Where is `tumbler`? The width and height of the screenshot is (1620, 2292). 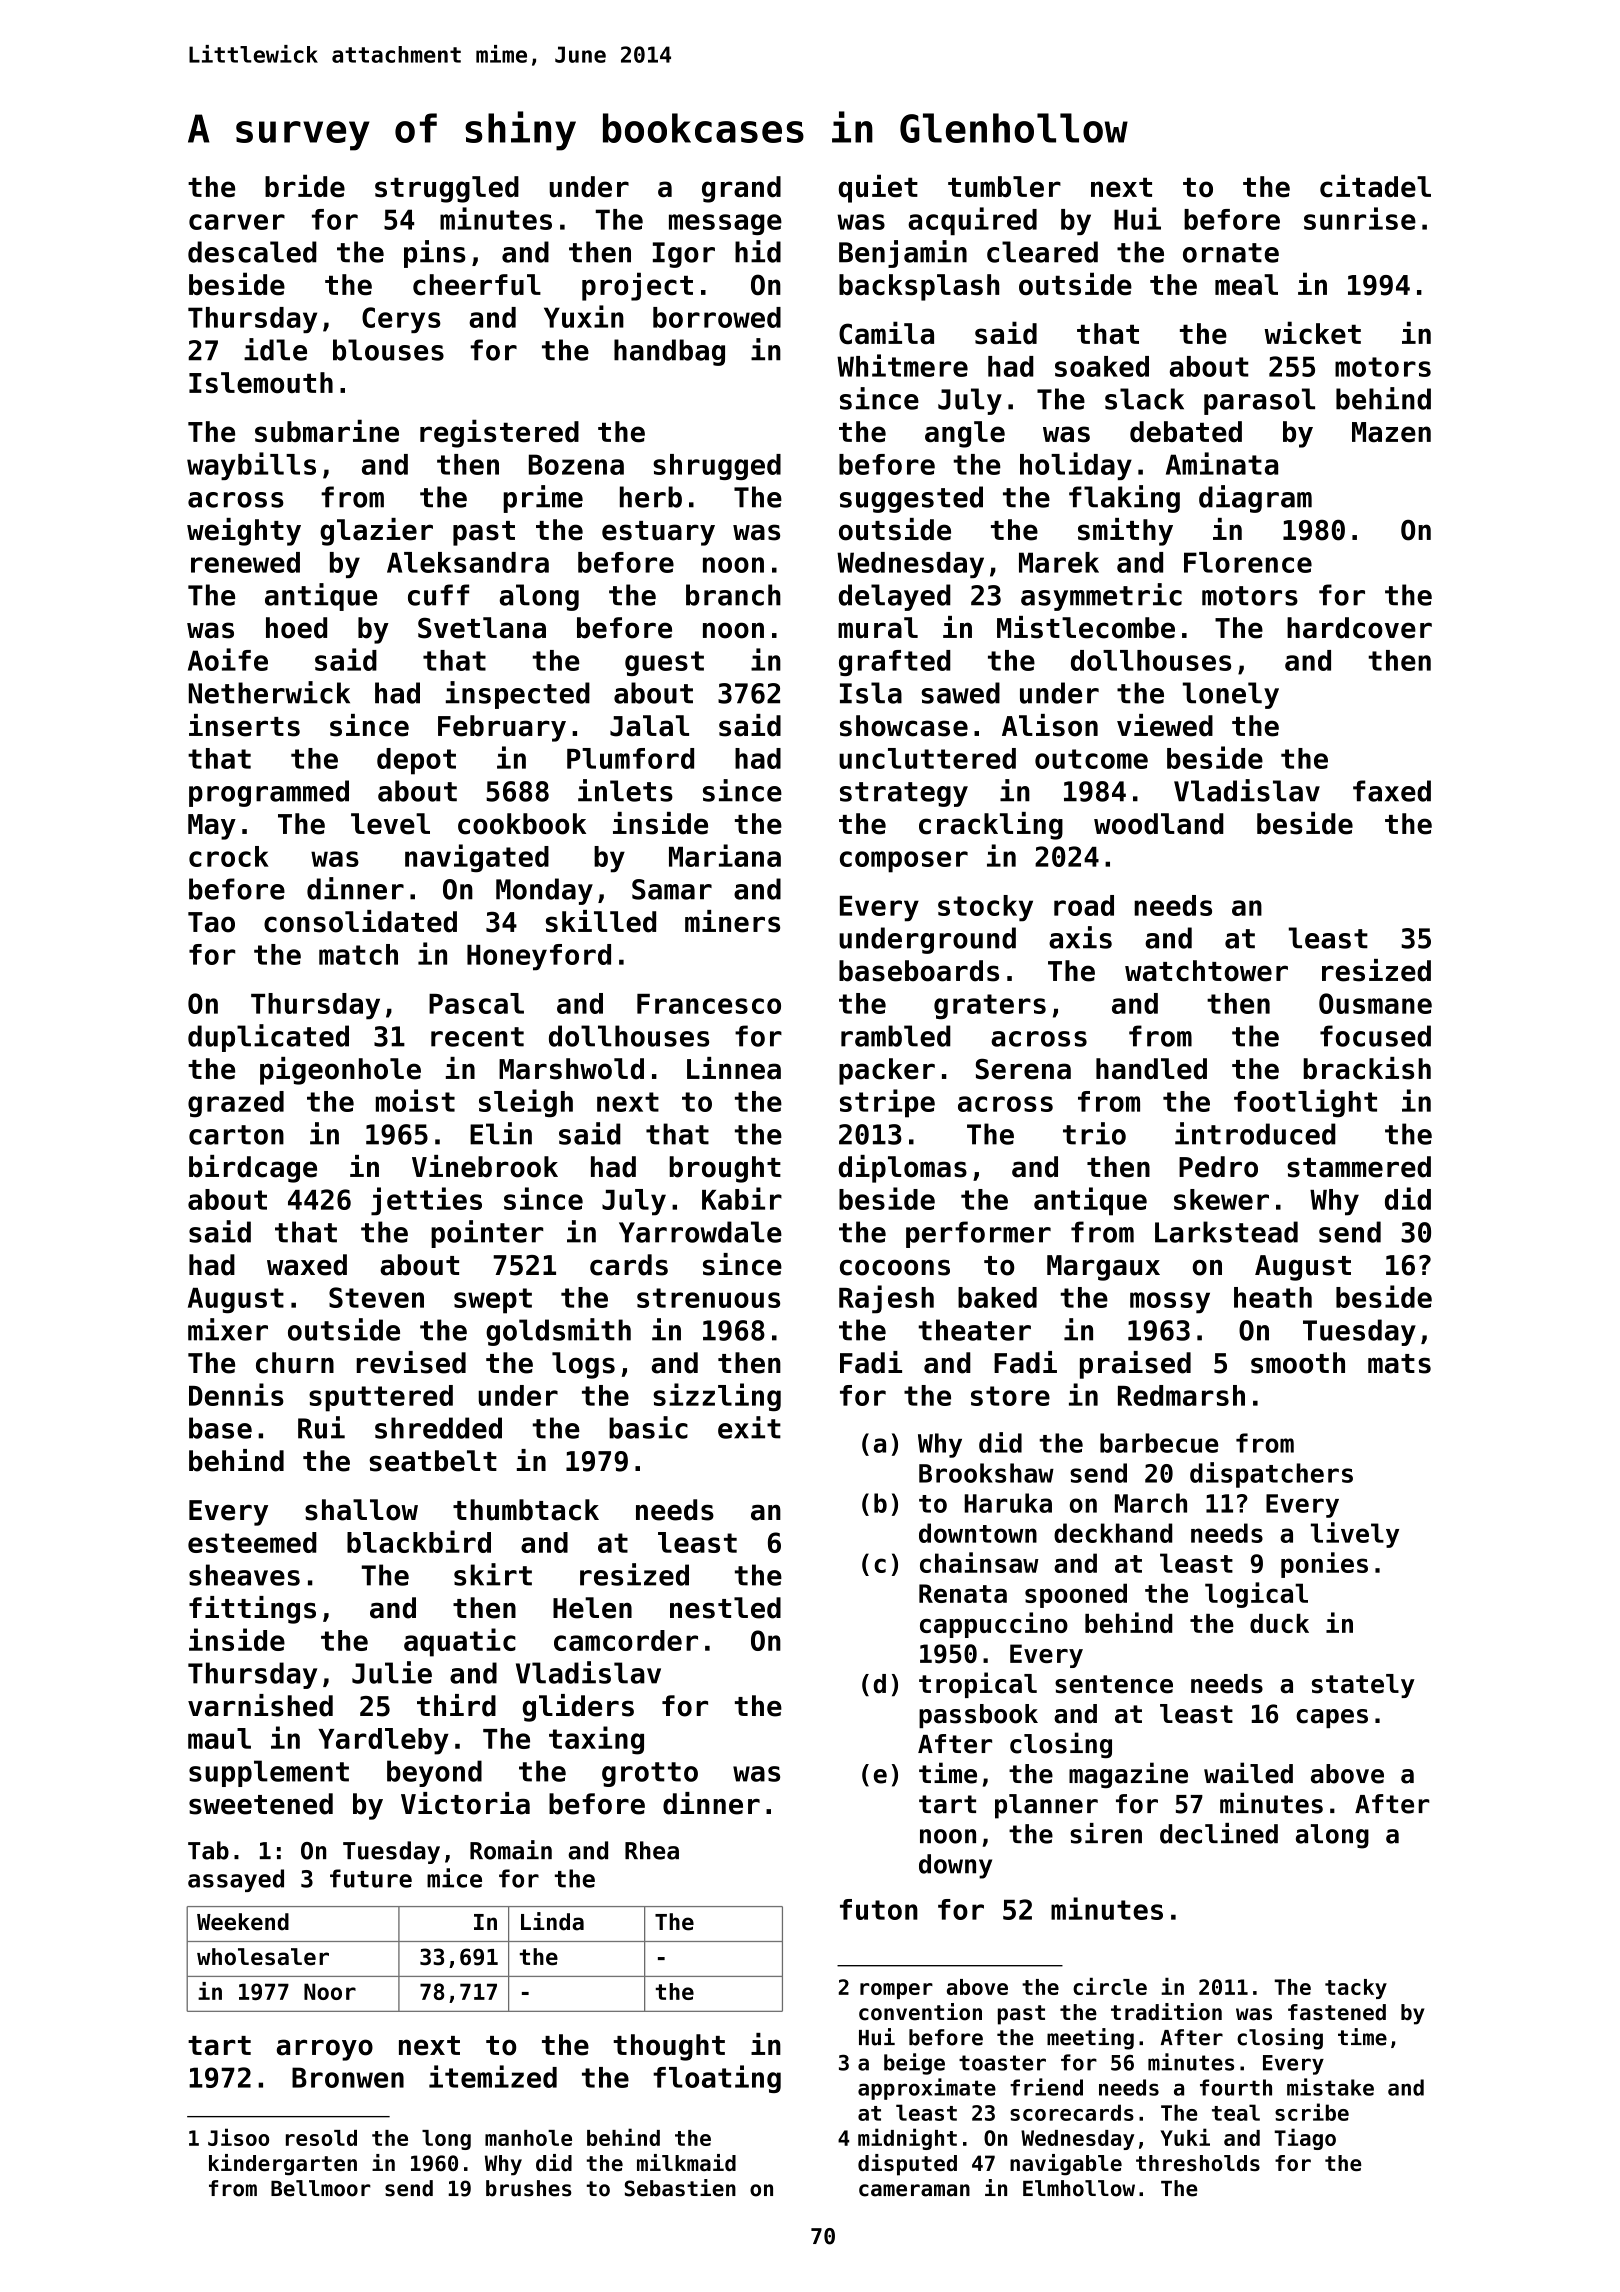
tumbler is located at coordinates (1004, 187).
